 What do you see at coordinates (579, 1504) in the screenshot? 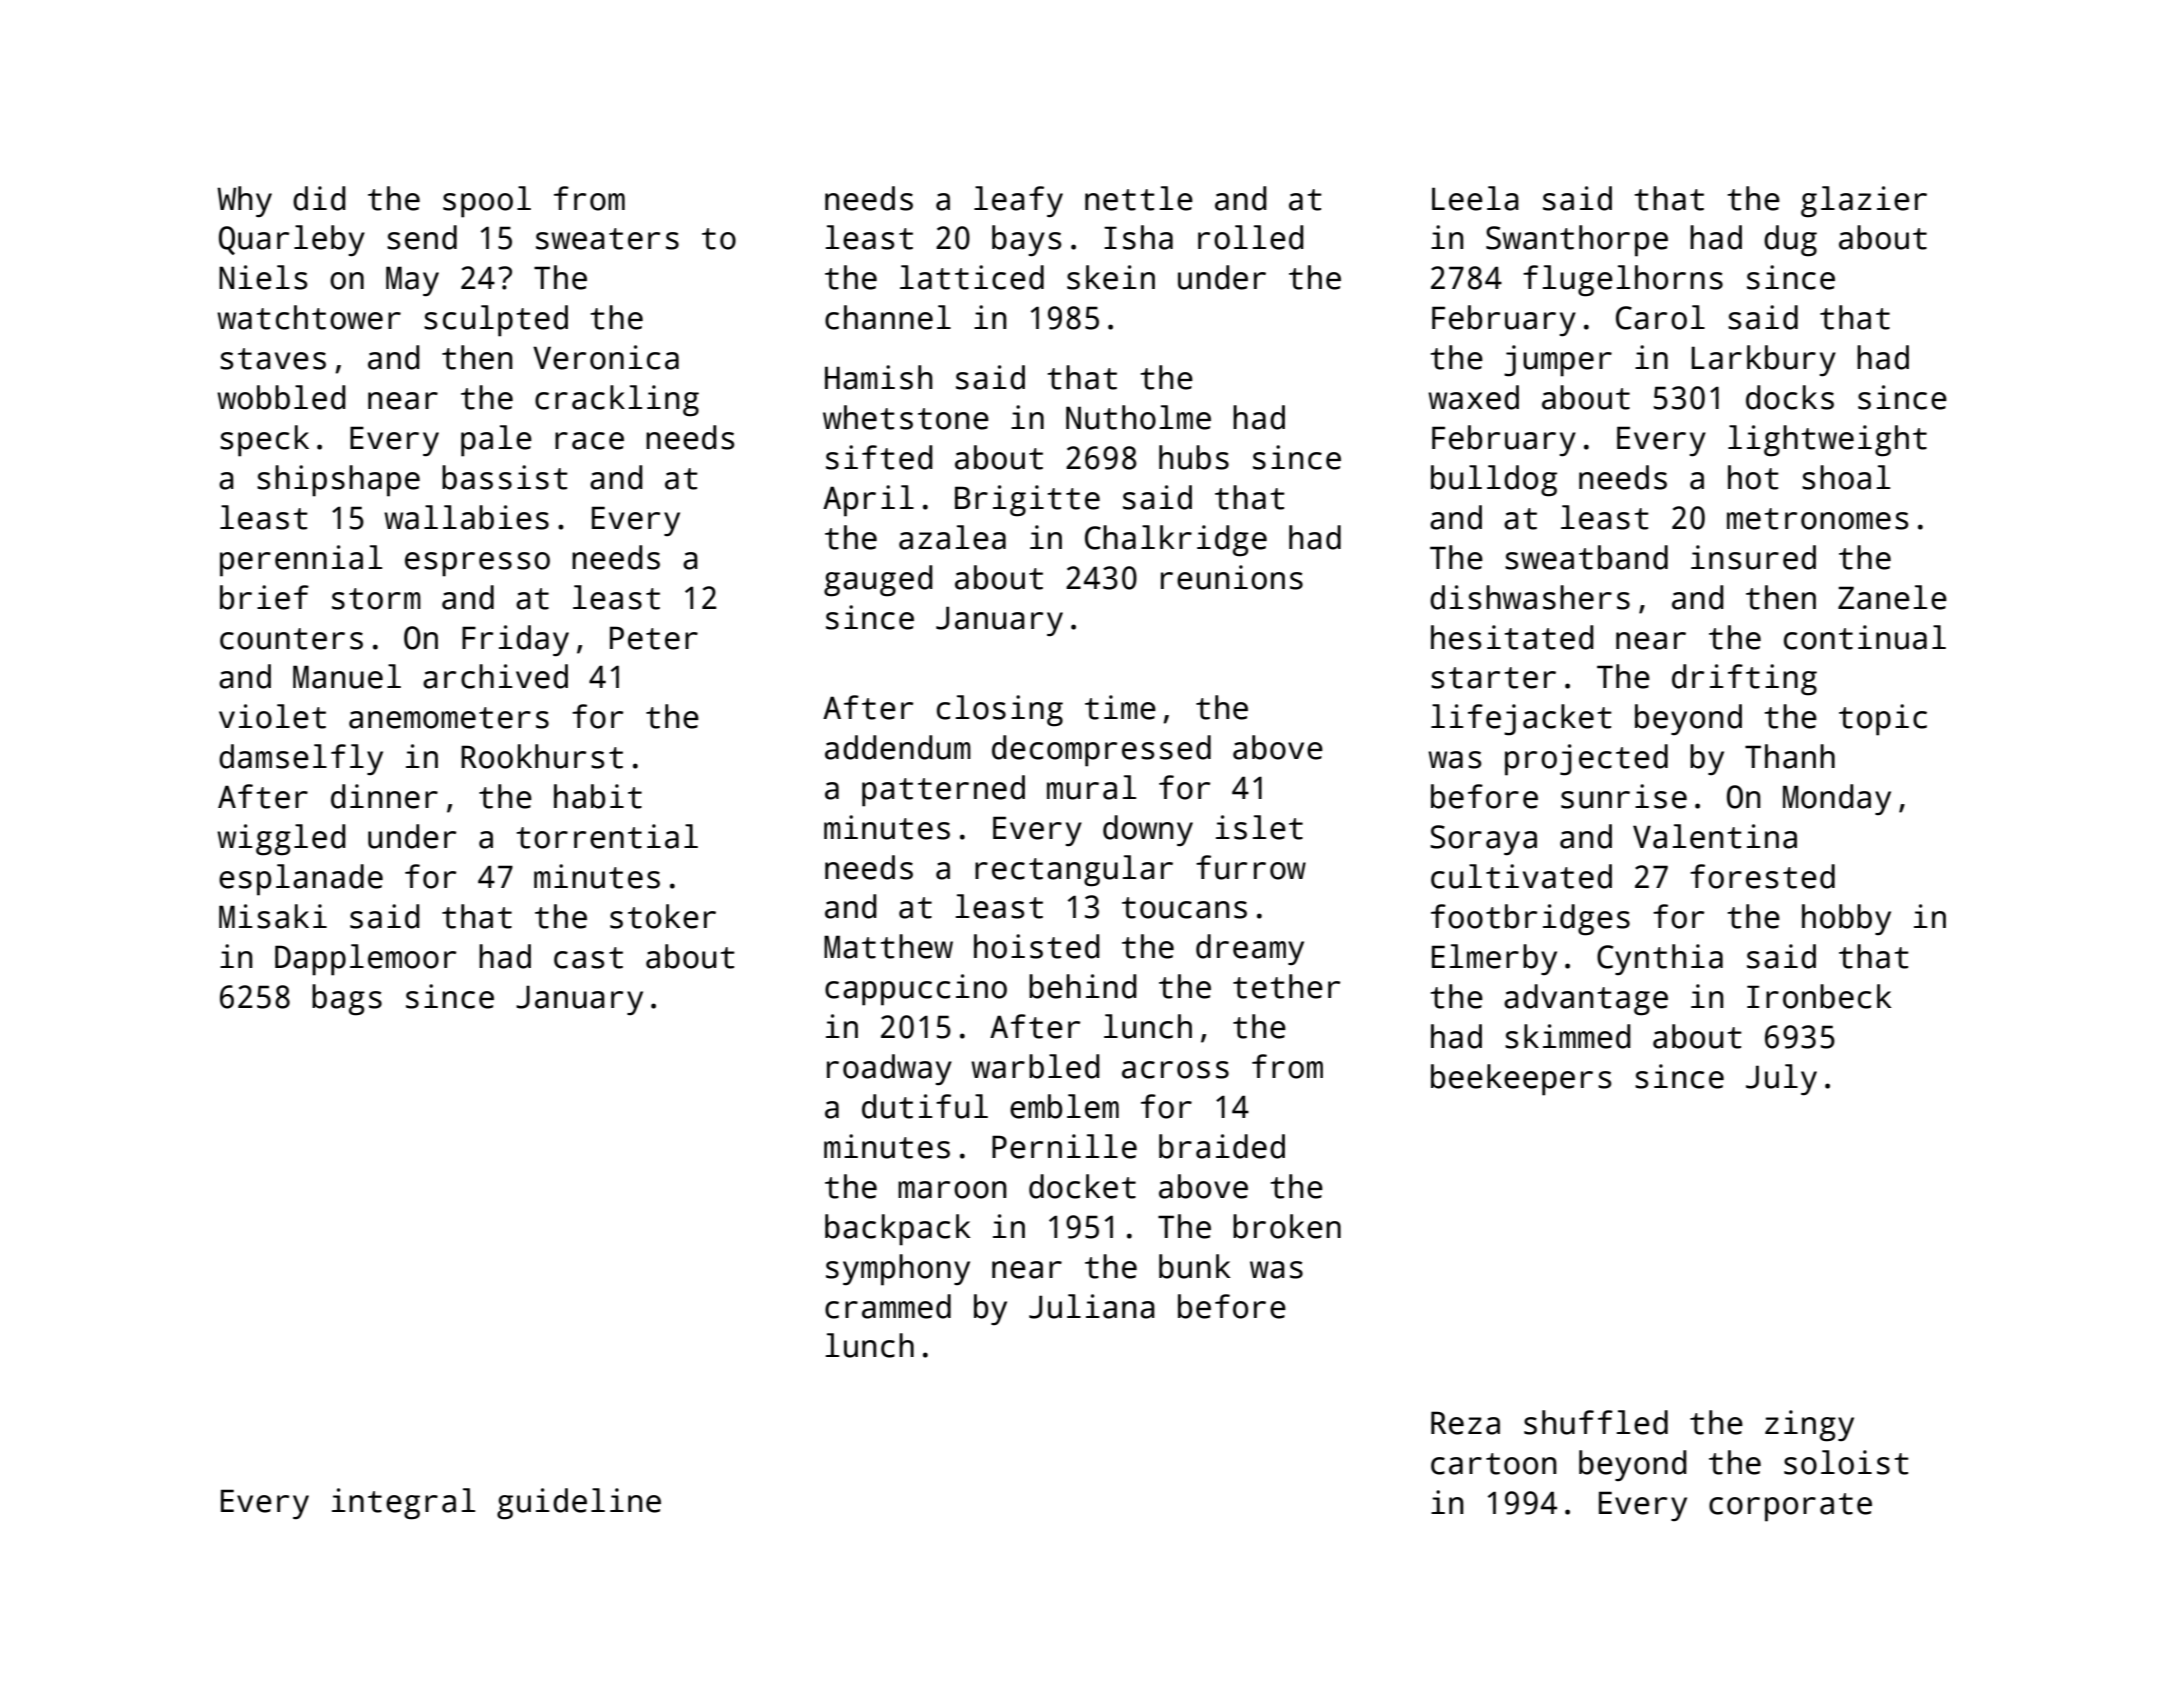
I see `guideline` at bounding box center [579, 1504].
